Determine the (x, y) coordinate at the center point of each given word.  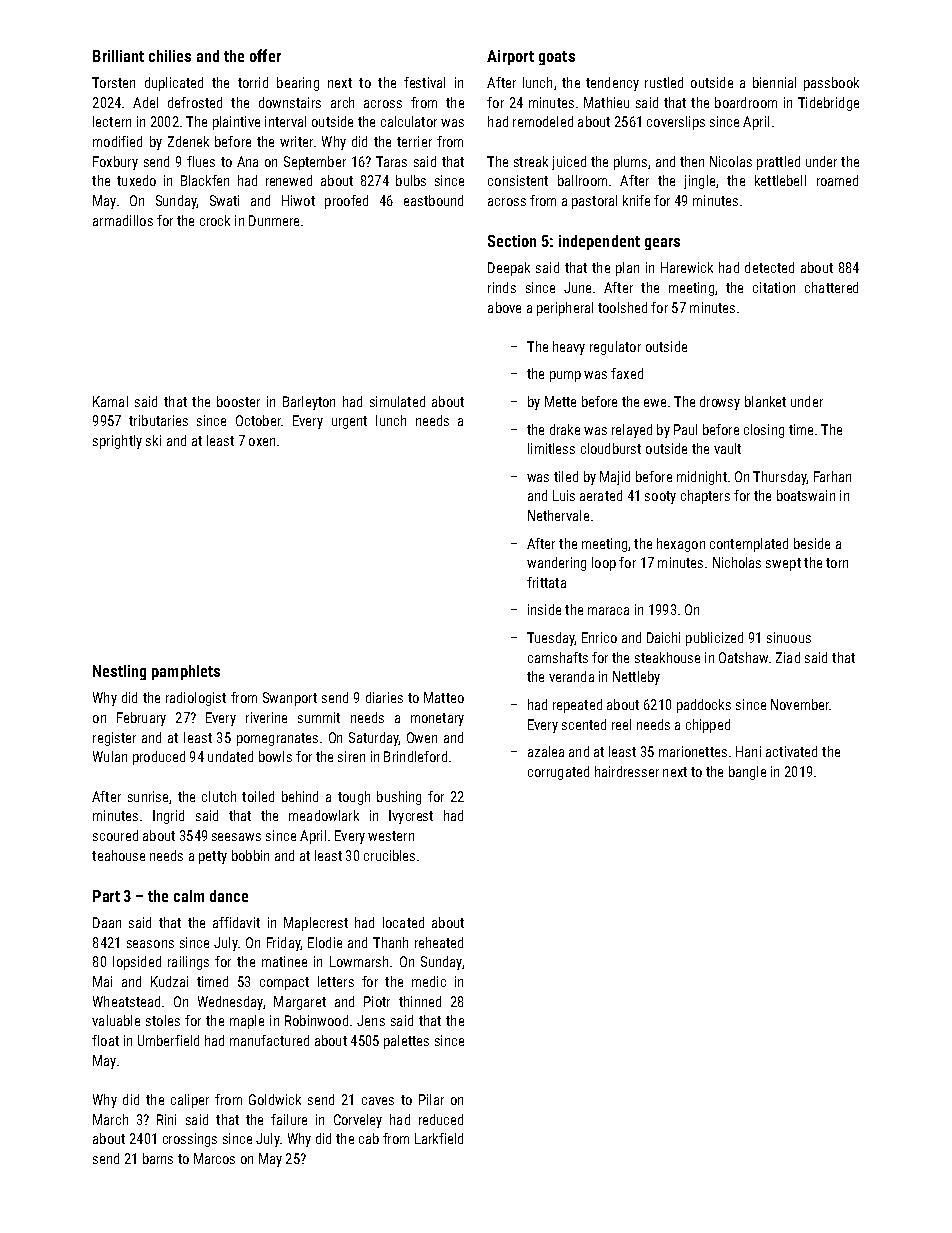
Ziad (788, 657)
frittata (546, 582)
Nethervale (558, 515)
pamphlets (186, 672)
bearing (298, 84)
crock (215, 220)
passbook (831, 84)
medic (429, 981)
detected (769, 267)
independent (599, 242)
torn (837, 563)
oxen (262, 442)
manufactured (269, 1040)
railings (188, 963)
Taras (391, 161)
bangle (747, 773)
